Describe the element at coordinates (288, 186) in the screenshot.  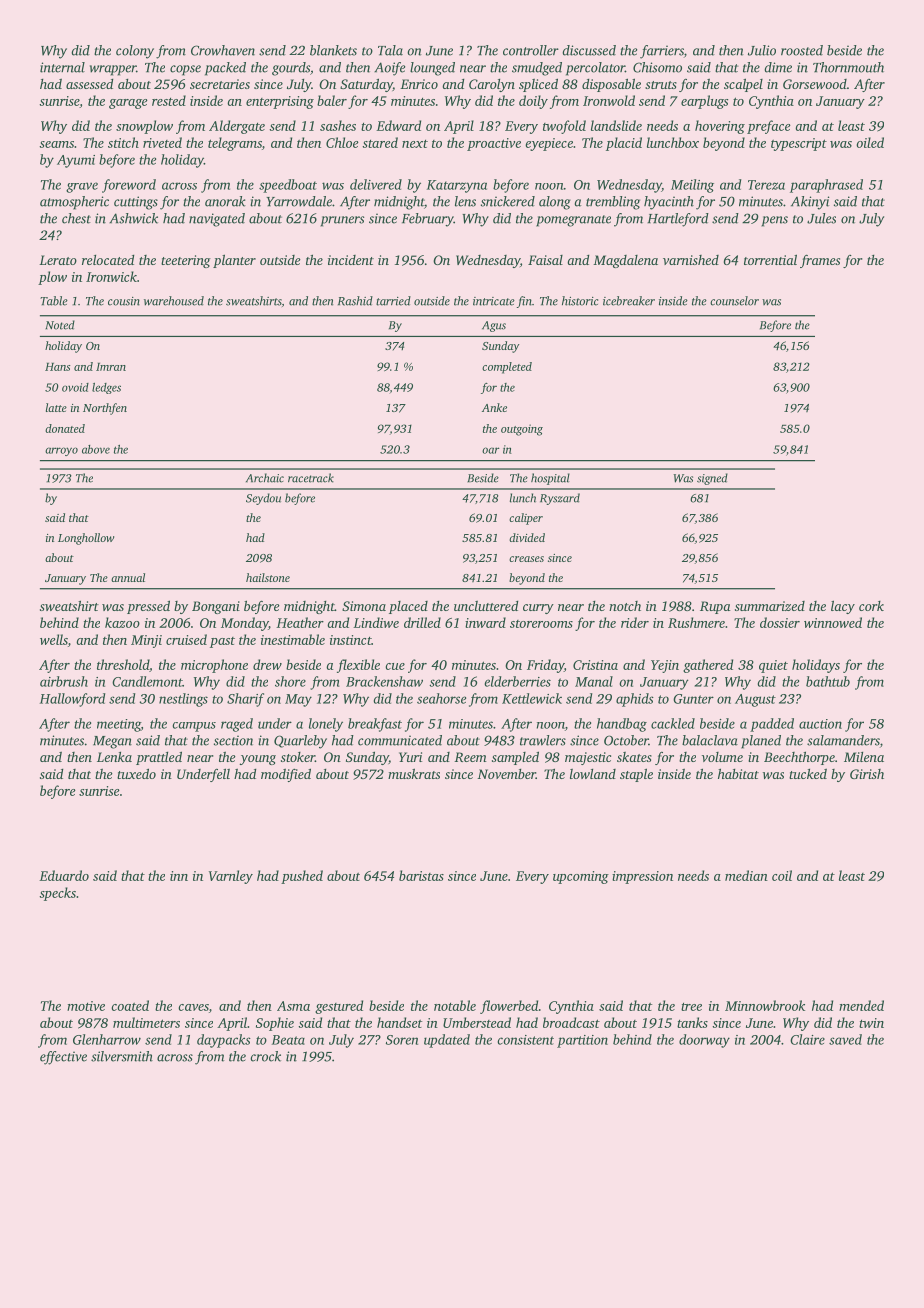
I see `speedboat` at that location.
